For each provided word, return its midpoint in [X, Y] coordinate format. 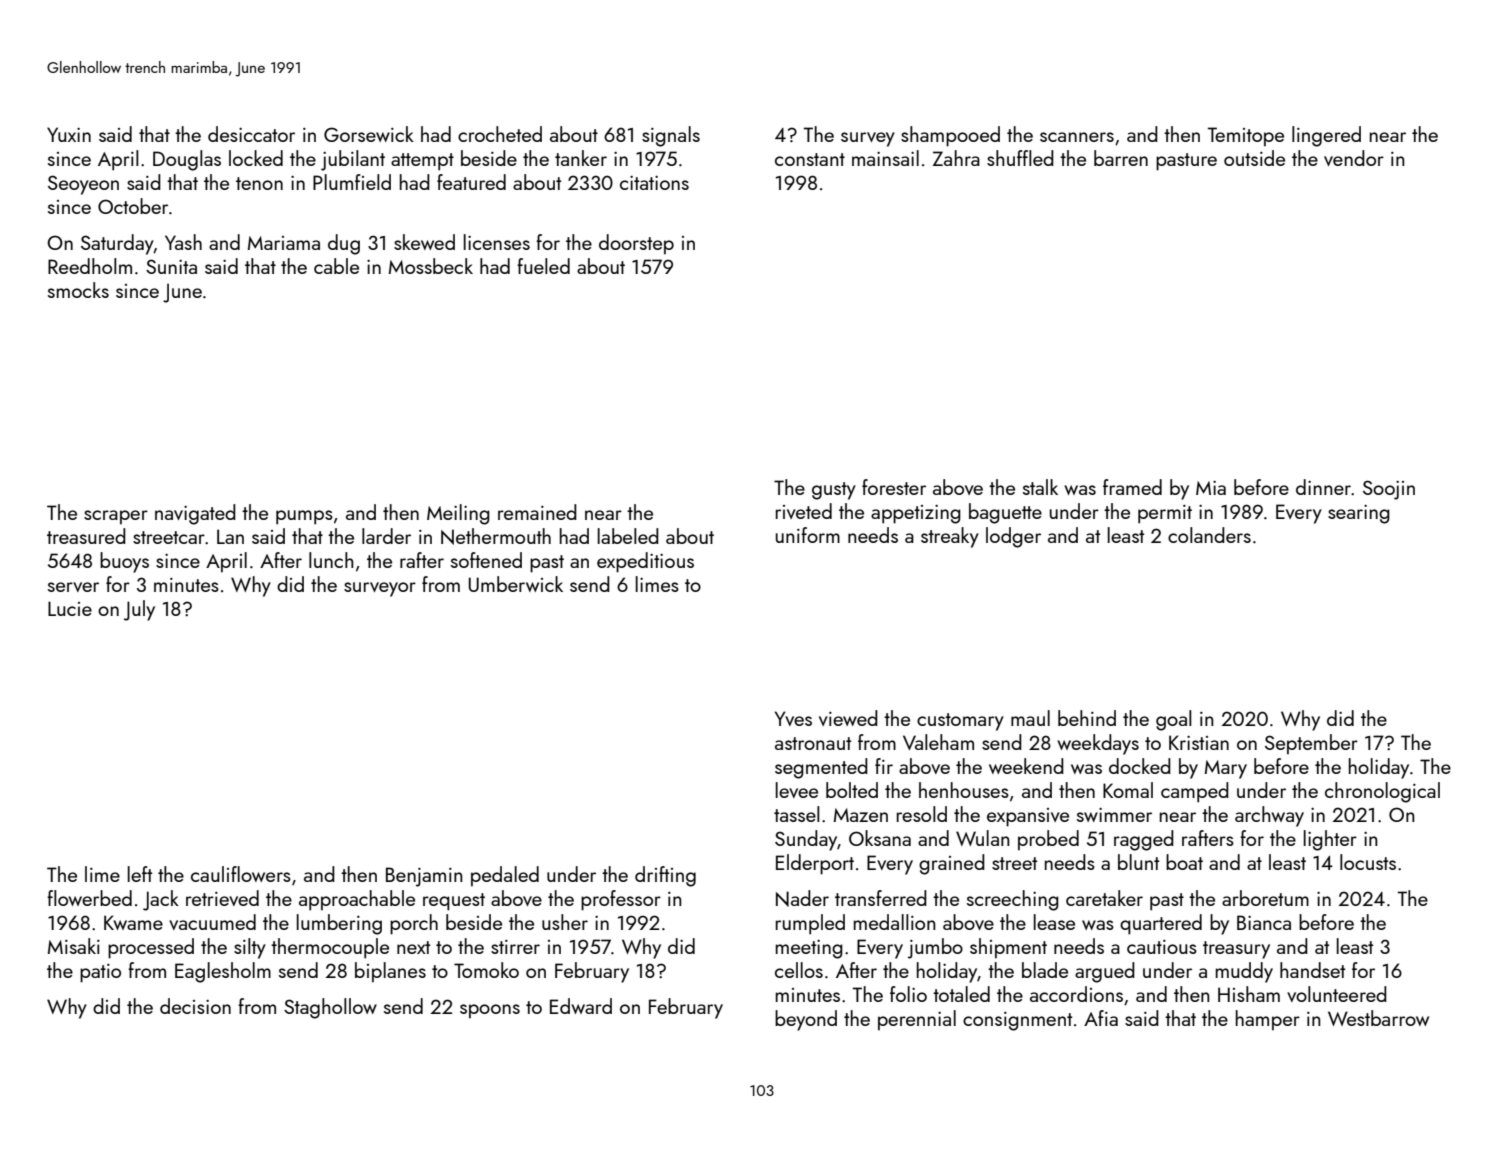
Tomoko [486, 970]
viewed [848, 718]
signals [671, 136]
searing [1359, 514]
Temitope [1246, 136]
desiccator [251, 134]
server [73, 587]
